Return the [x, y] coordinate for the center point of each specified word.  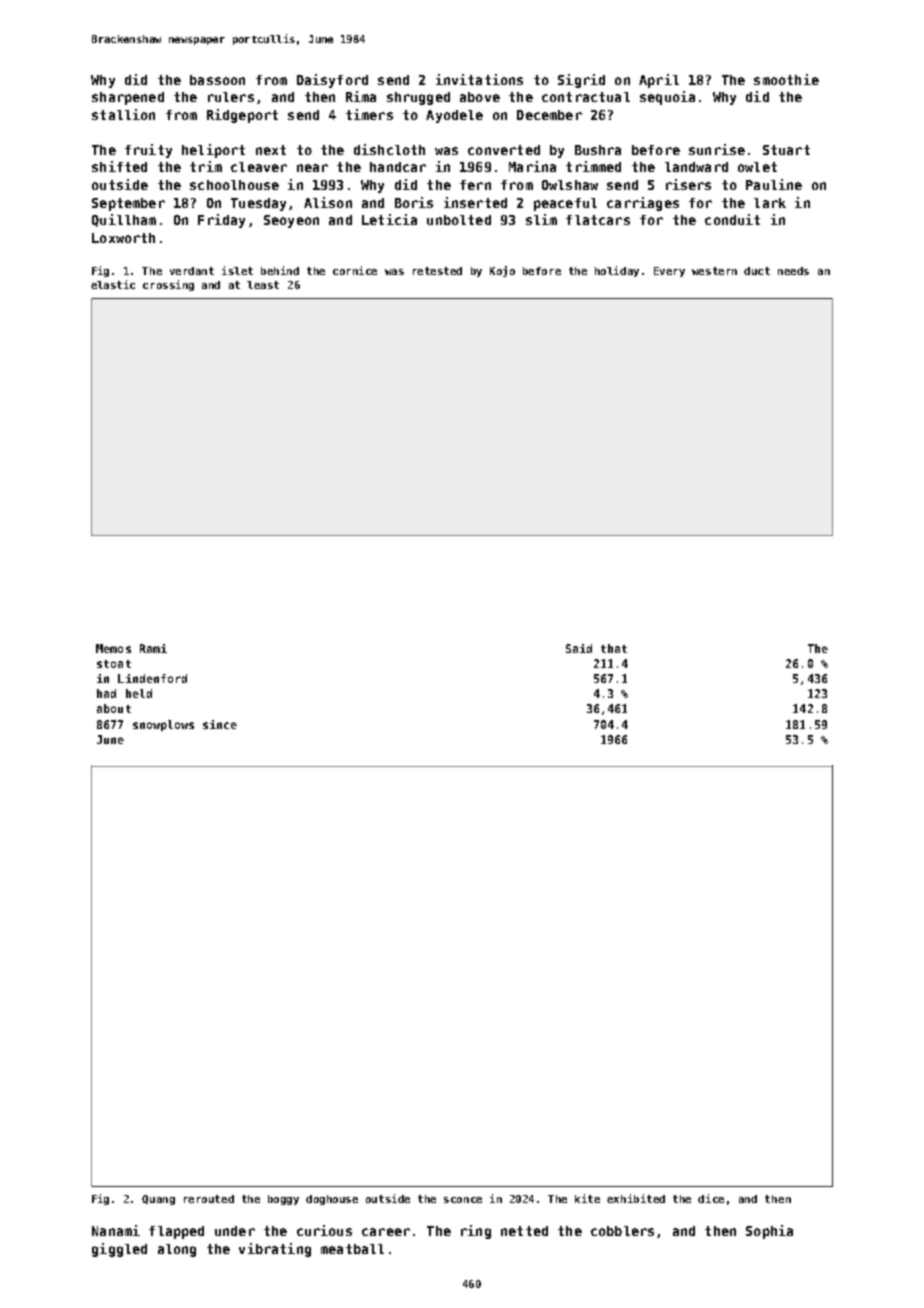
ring [476, 1232]
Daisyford [332, 81]
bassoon [217, 80]
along [177, 1250]
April [659, 81]
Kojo [502, 271]
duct [757, 271]
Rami [153, 648]
